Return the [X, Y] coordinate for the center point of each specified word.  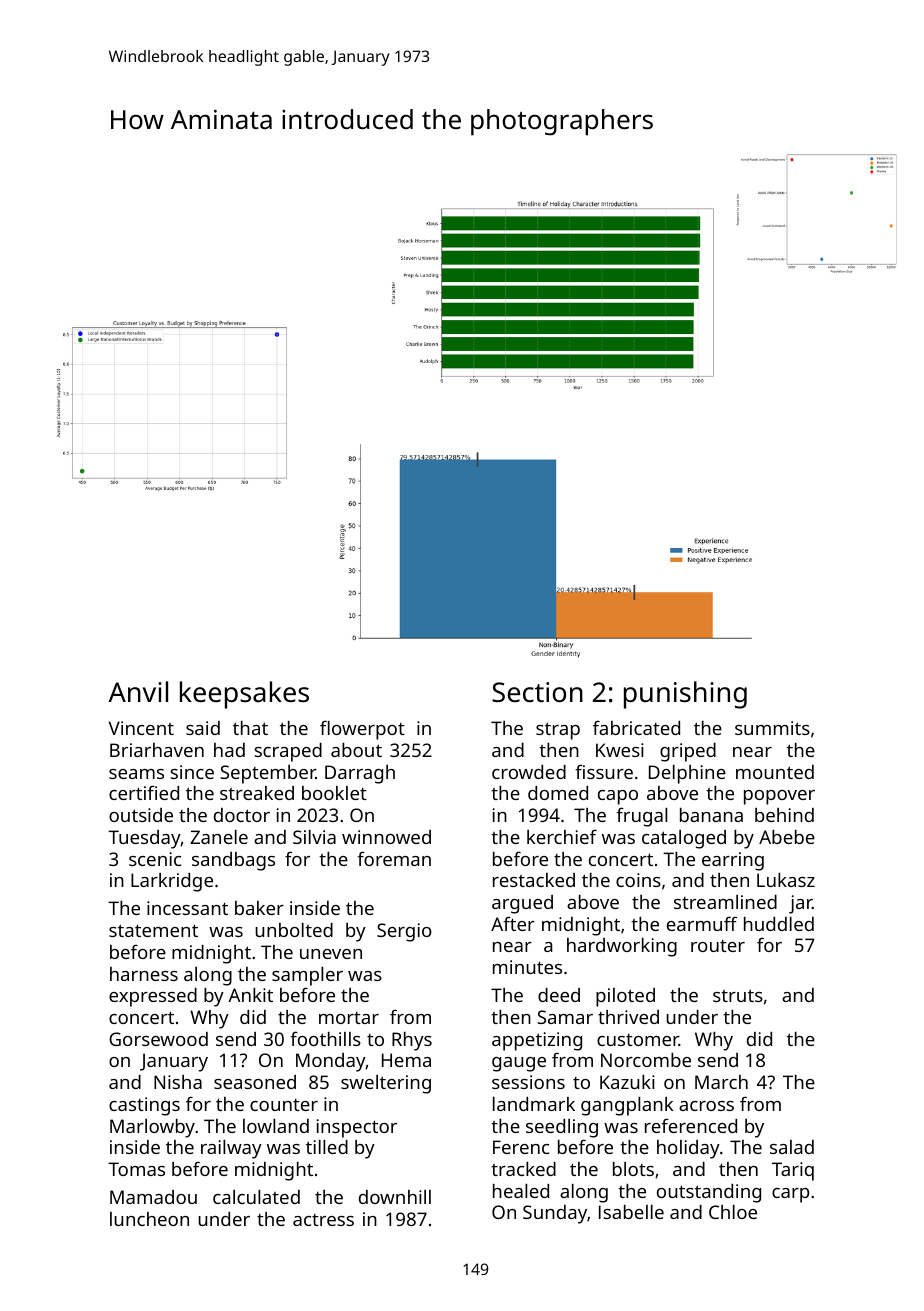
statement [153, 930]
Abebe [787, 837]
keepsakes [244, 695]
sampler [307, 976]
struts [738, 995]
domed [558, 793]
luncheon [149, 1219]
